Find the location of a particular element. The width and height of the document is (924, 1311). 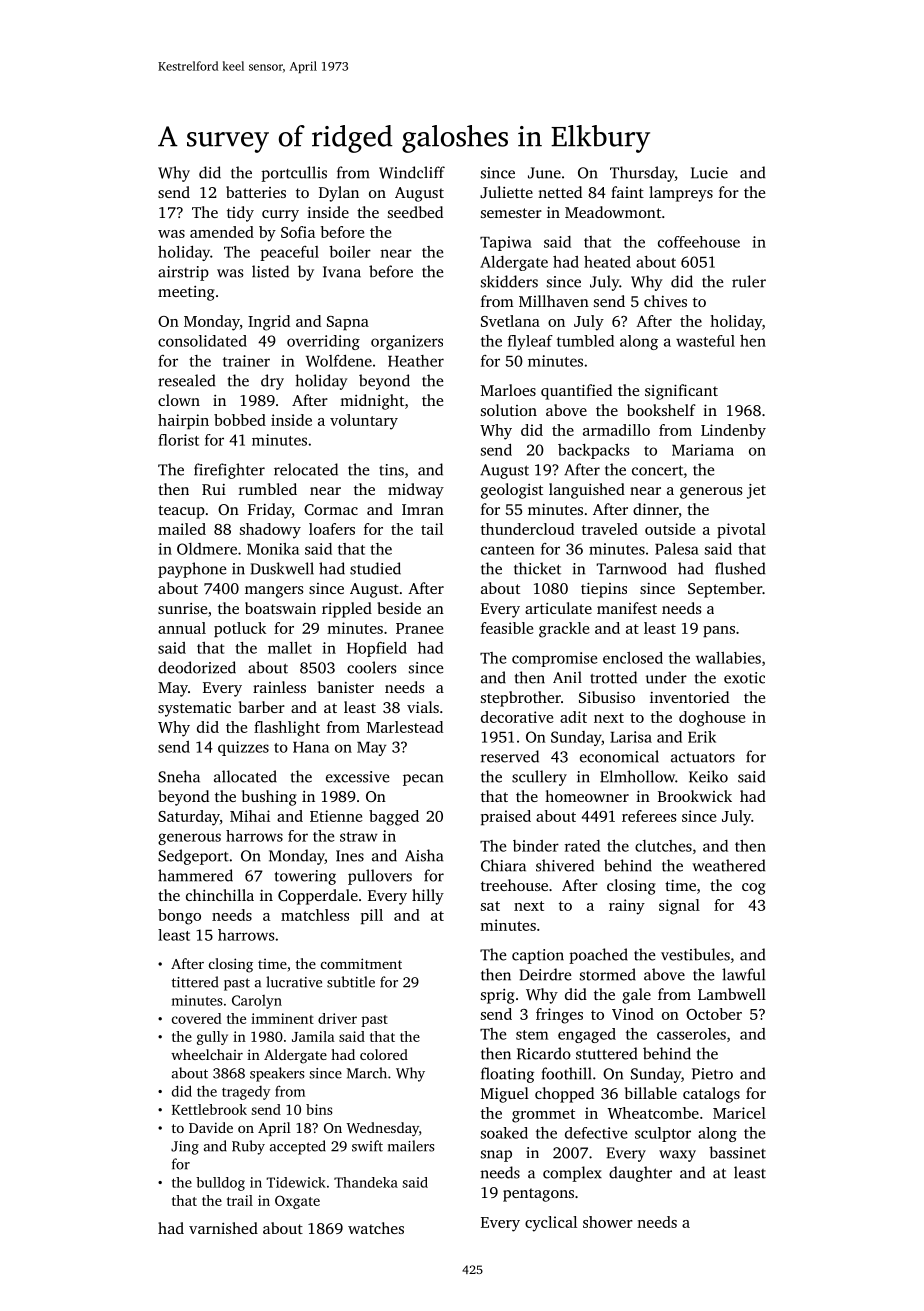

portcullis is located at coordinates (294, 174).
